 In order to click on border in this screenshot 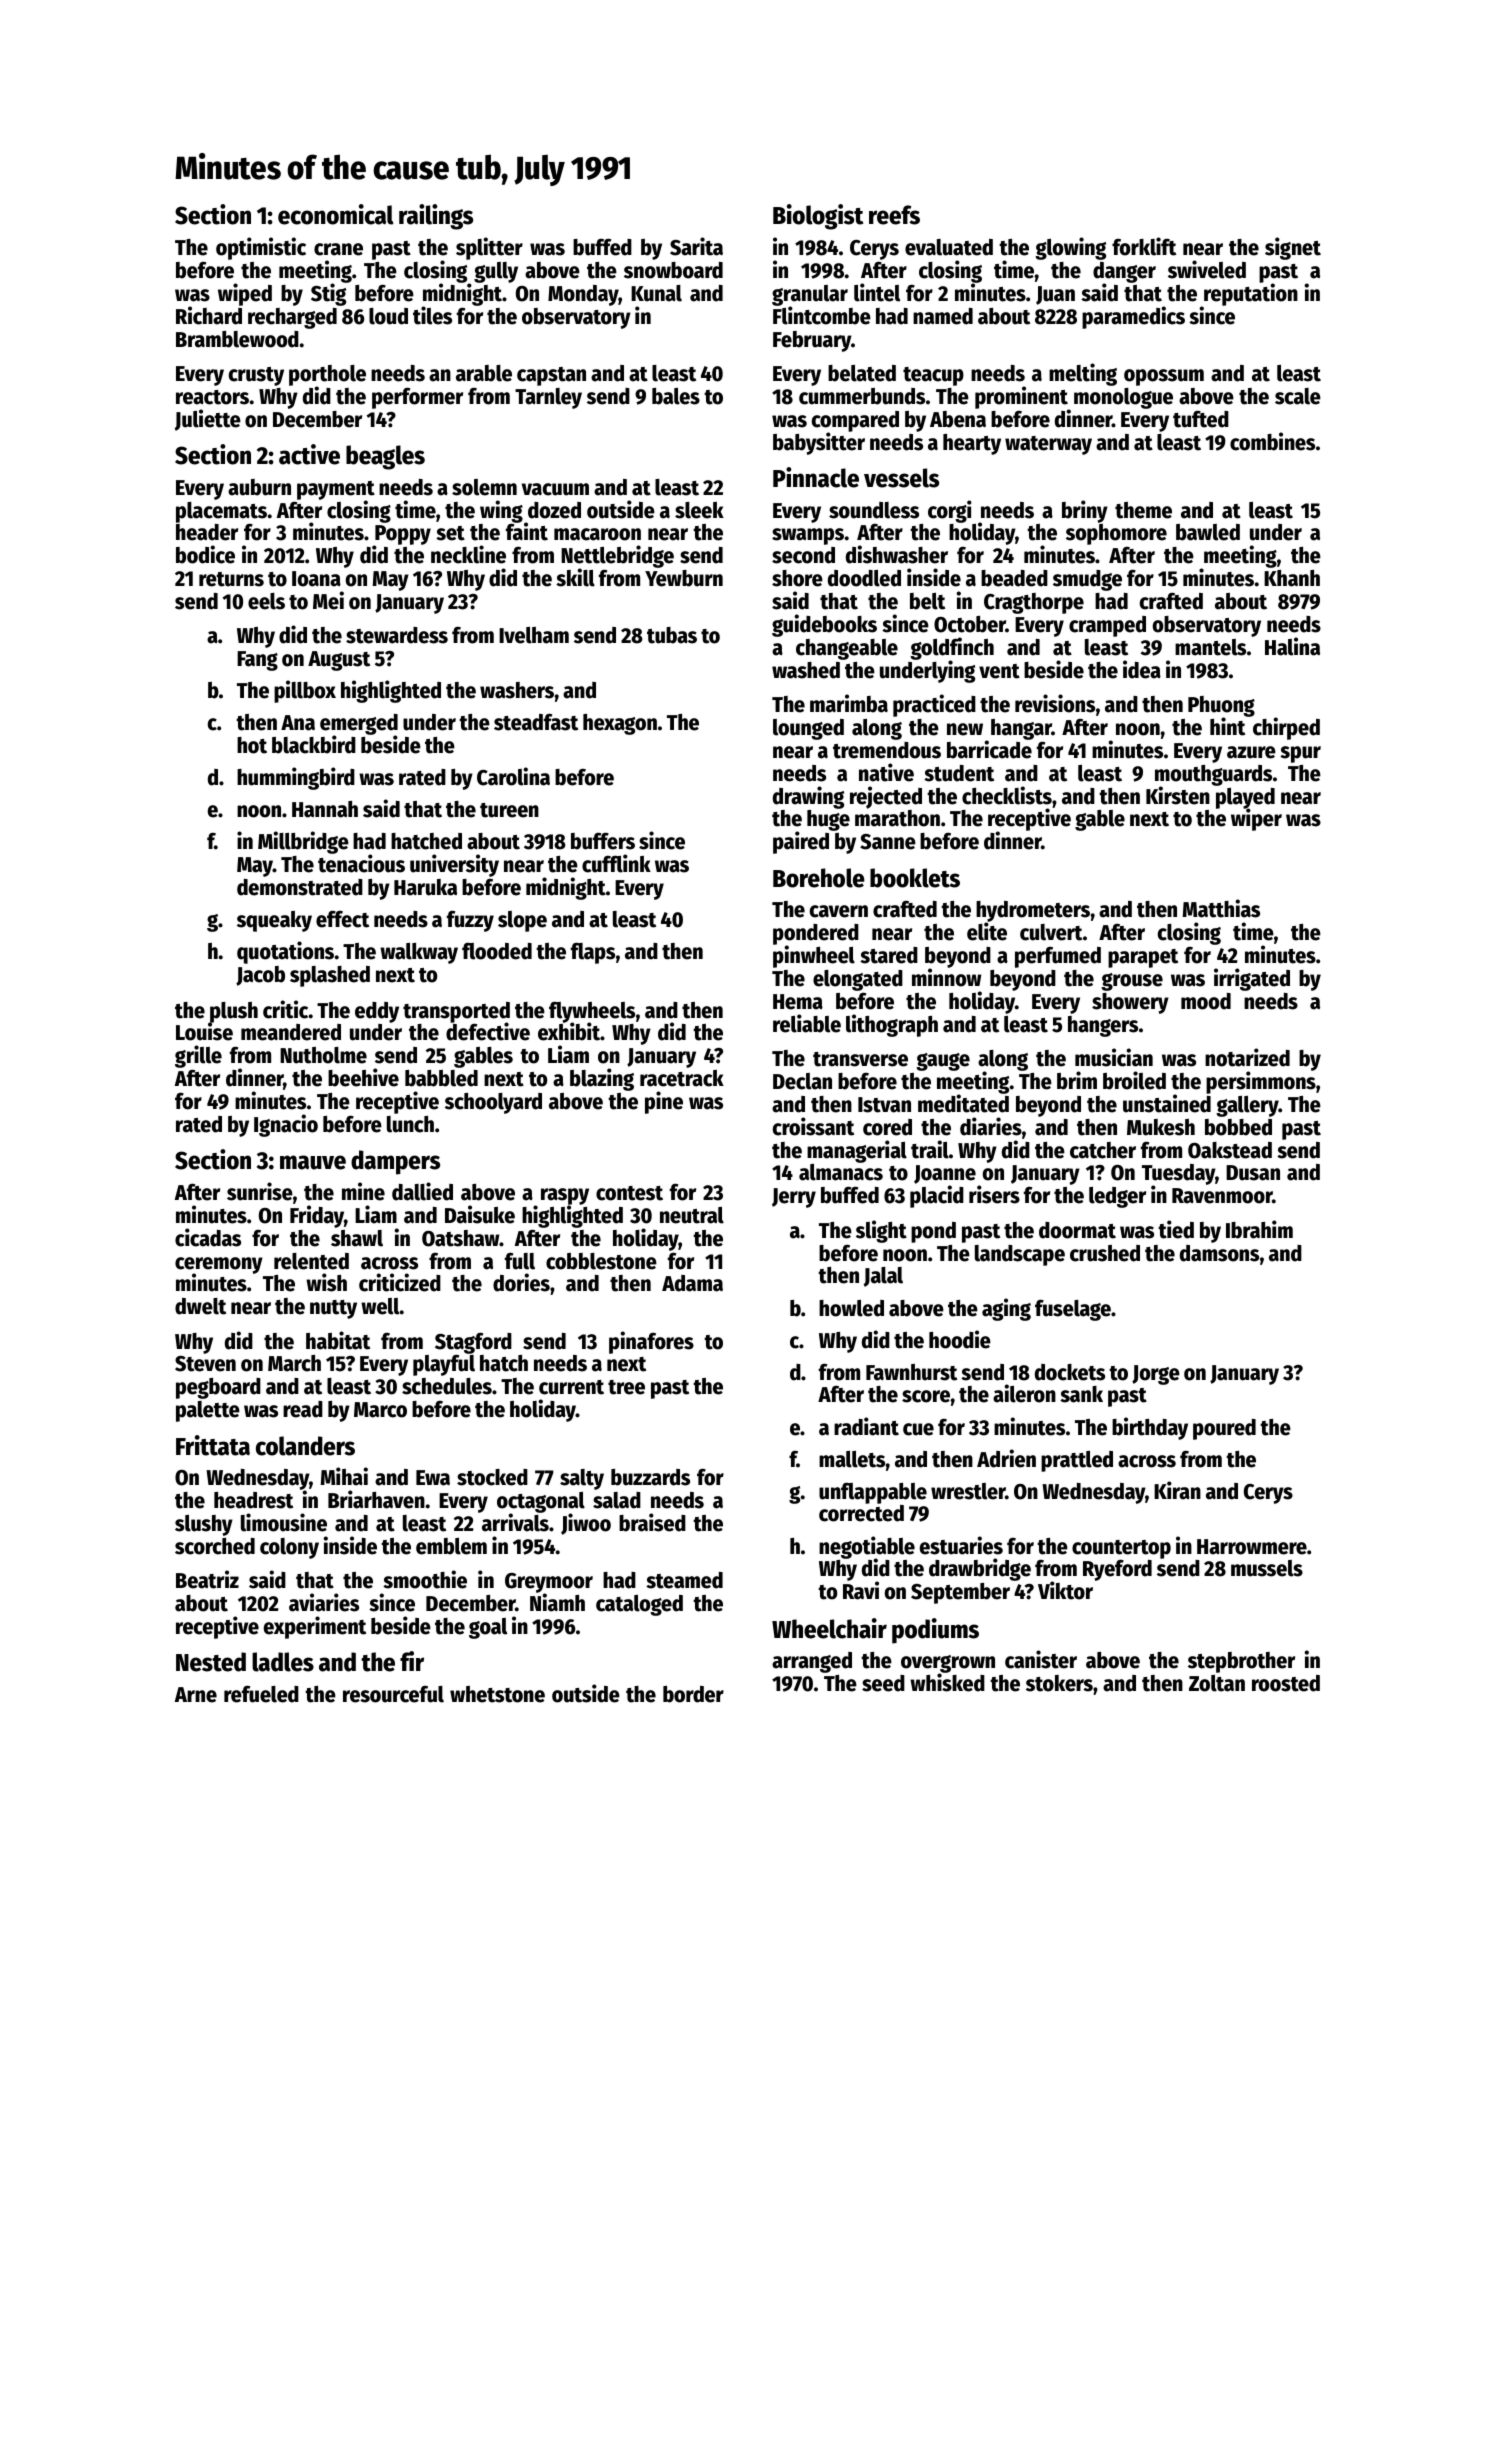, I will do `click(693, 1694)`.
